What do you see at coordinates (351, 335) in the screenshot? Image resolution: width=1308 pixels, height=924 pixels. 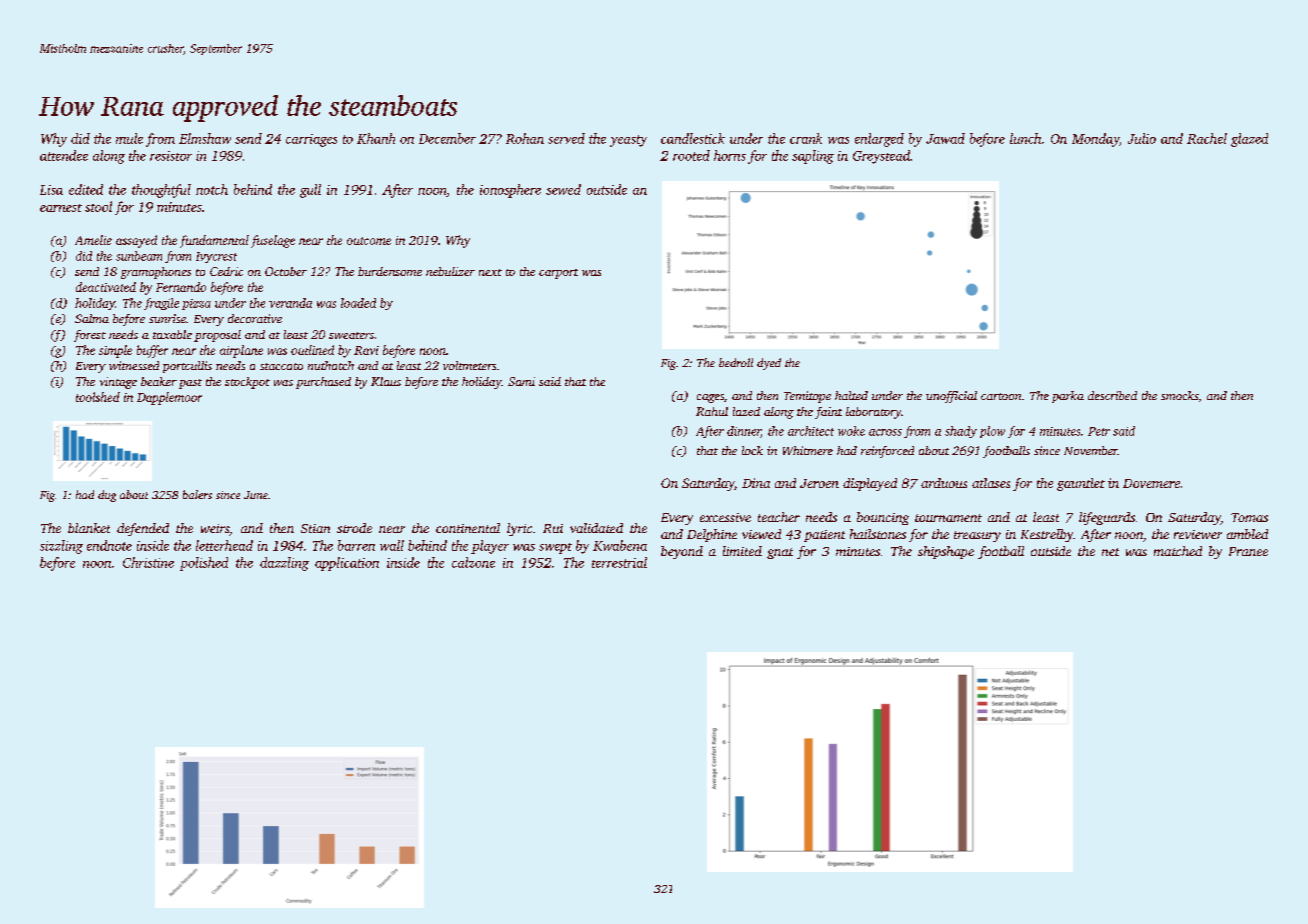 I see `sweaters` at bounding box center [351, 335].
